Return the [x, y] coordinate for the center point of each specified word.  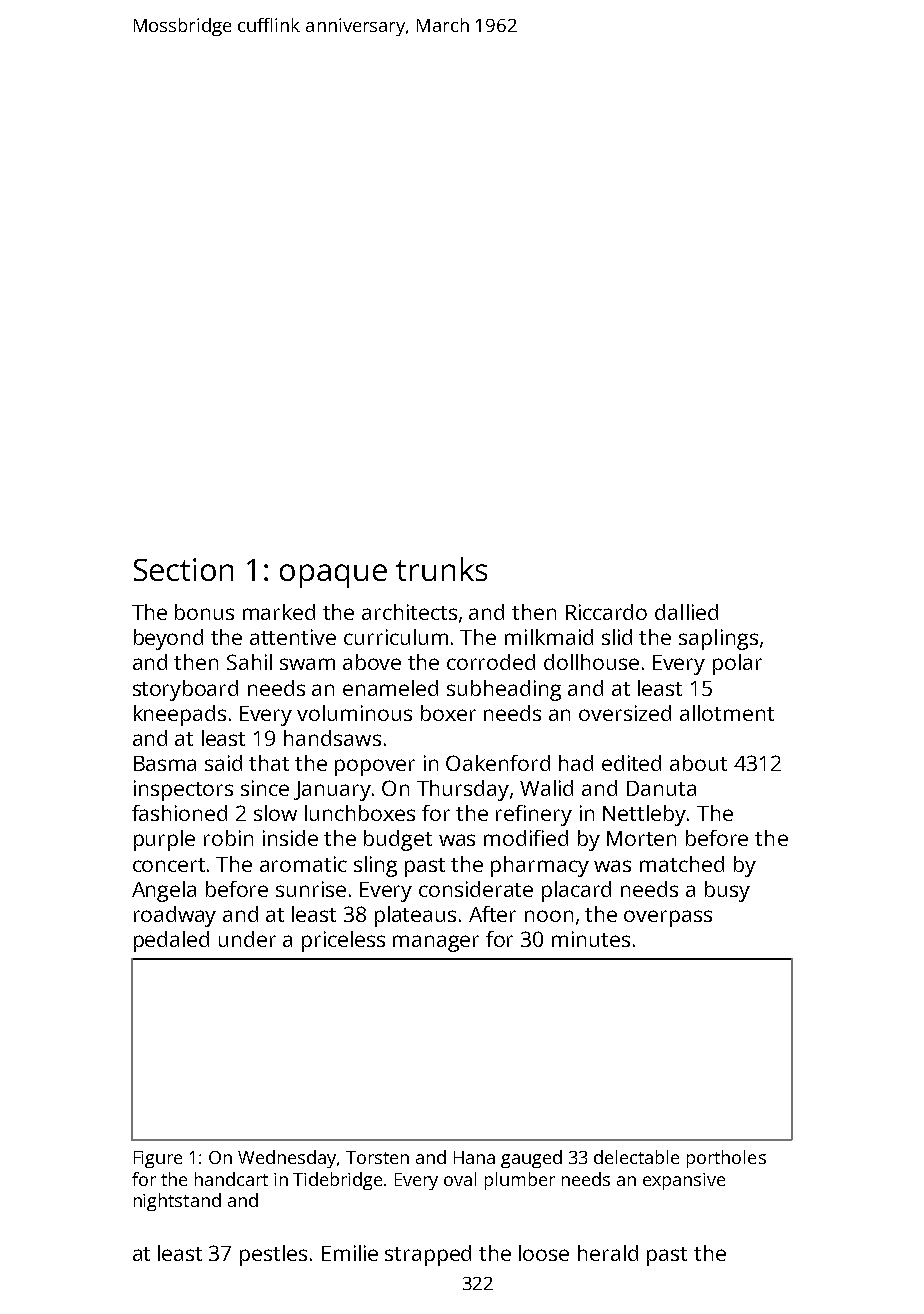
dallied [686, 612]
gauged [531, 1159]
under [247, 939]
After [492, 914]
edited [631, 763]
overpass [668, 918]
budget [398, 840]
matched [682, 864]
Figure [158, 1159]
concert [169, 865]
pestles [273, 1255]
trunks [441, 569]
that [269, 763]
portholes [726, 1159]
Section [183, 569]
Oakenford [498, 763]
